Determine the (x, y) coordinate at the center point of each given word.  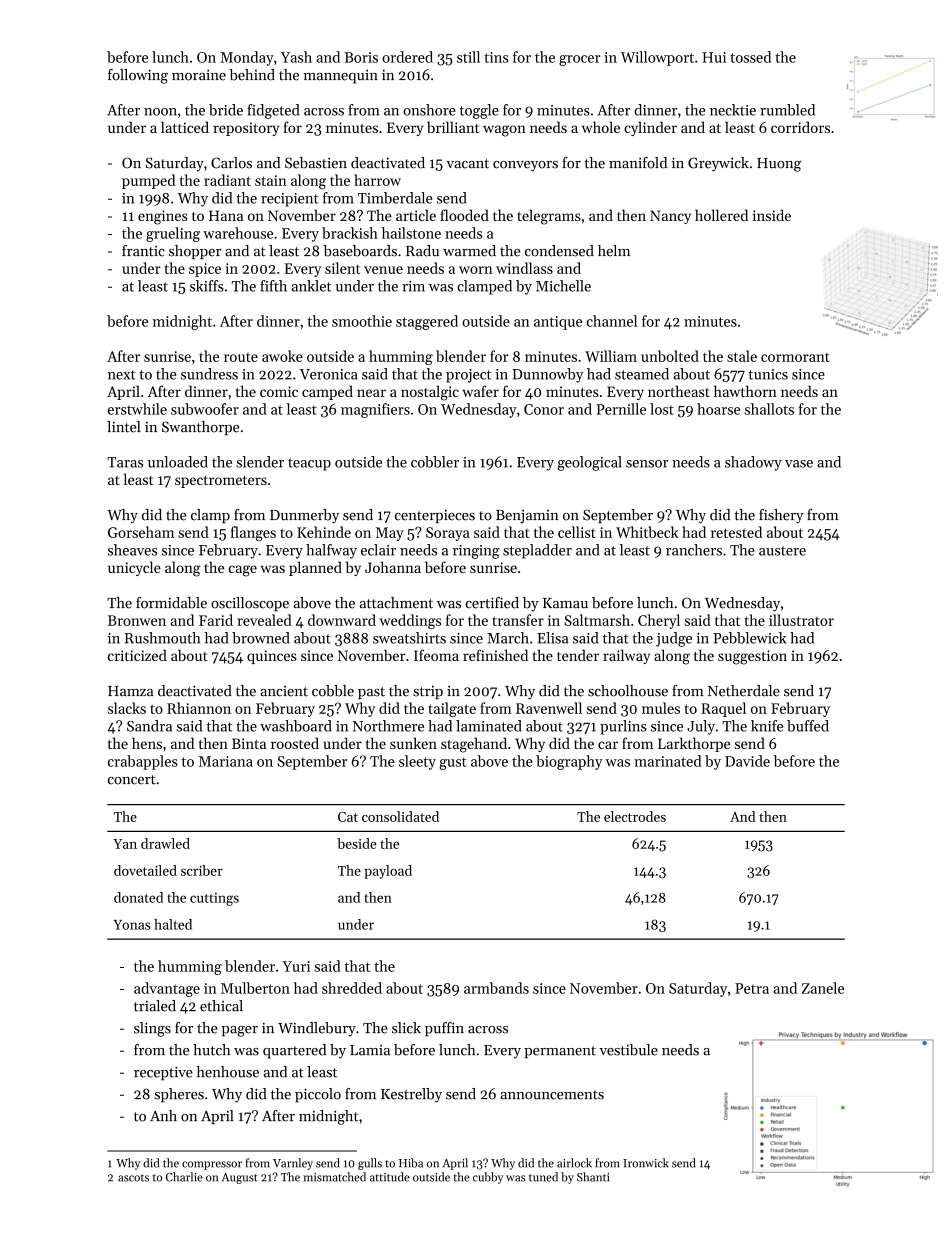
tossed (750, 57)
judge (674, 639)
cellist (577, 532)
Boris (361, 57)
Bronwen (137, 620)
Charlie (184, 1177)
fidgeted (273, 111)
